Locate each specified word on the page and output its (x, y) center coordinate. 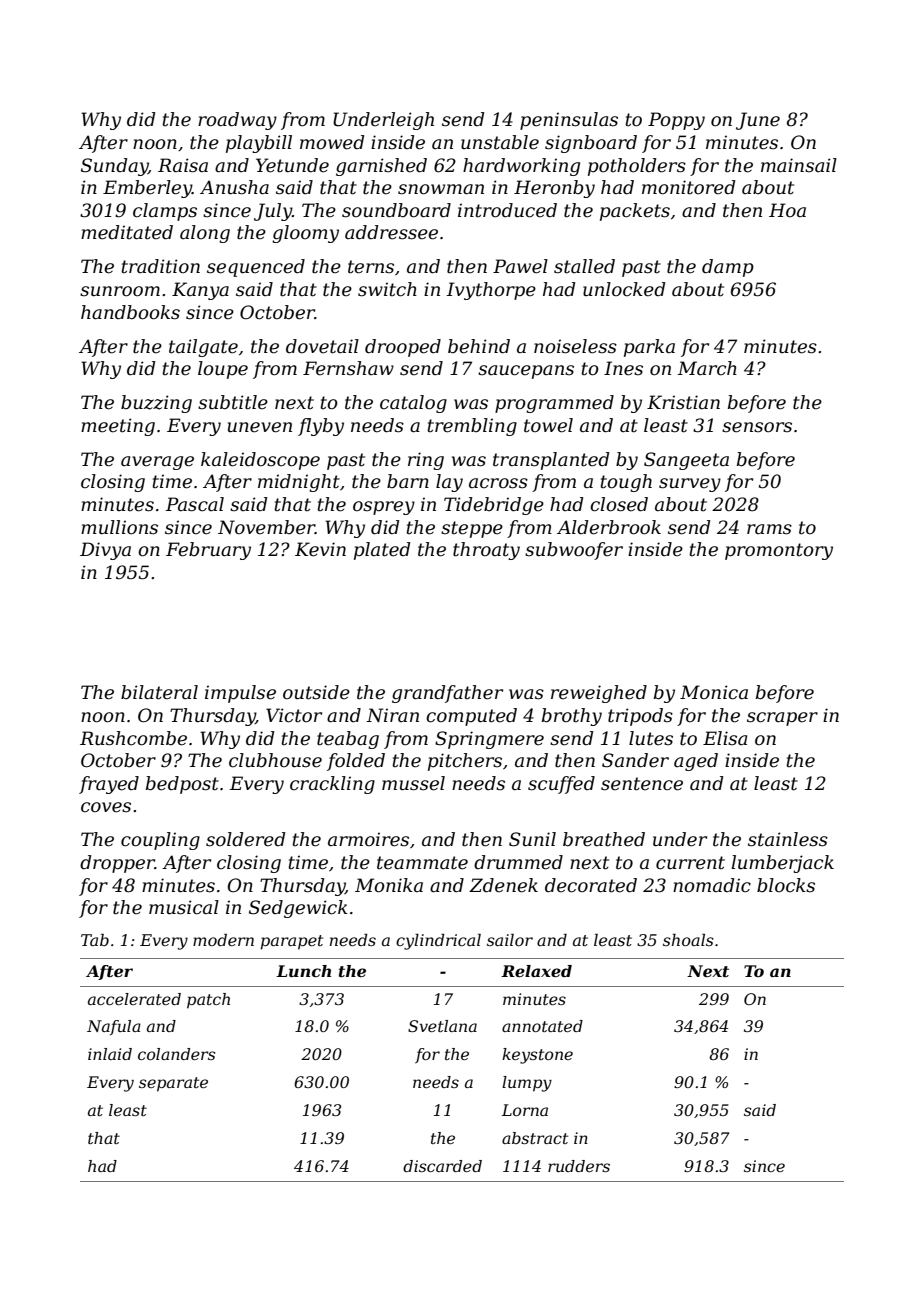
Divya (105, 551)
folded (356, 762)
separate (173, 1084)
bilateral (159, 692)
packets (635, 212)
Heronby (554, 189)
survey (690, 485)
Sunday (114, 167)
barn (408, 481)
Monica (714, 692)
